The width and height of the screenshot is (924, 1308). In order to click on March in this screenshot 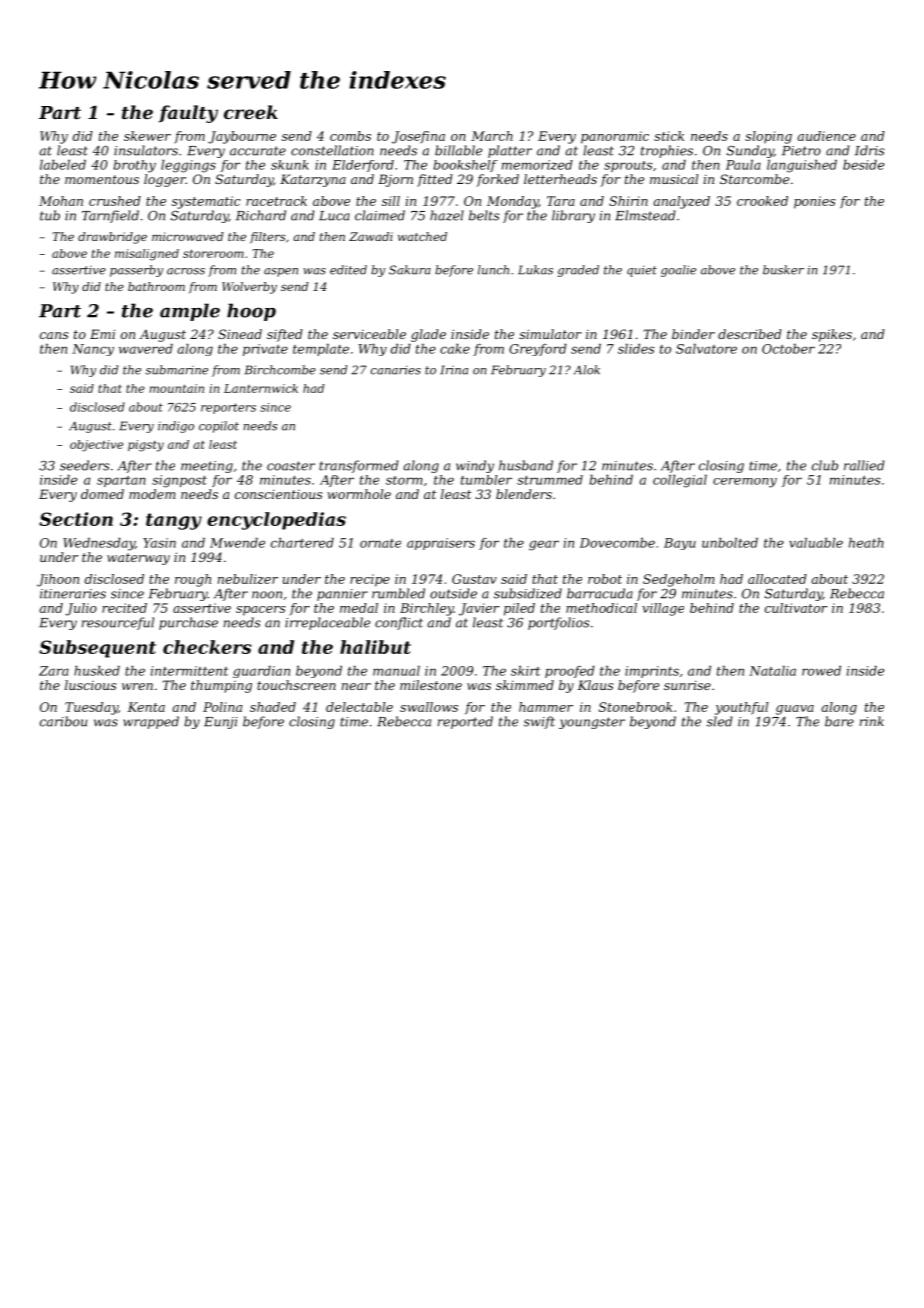, I will do `click(492, 136)`.
